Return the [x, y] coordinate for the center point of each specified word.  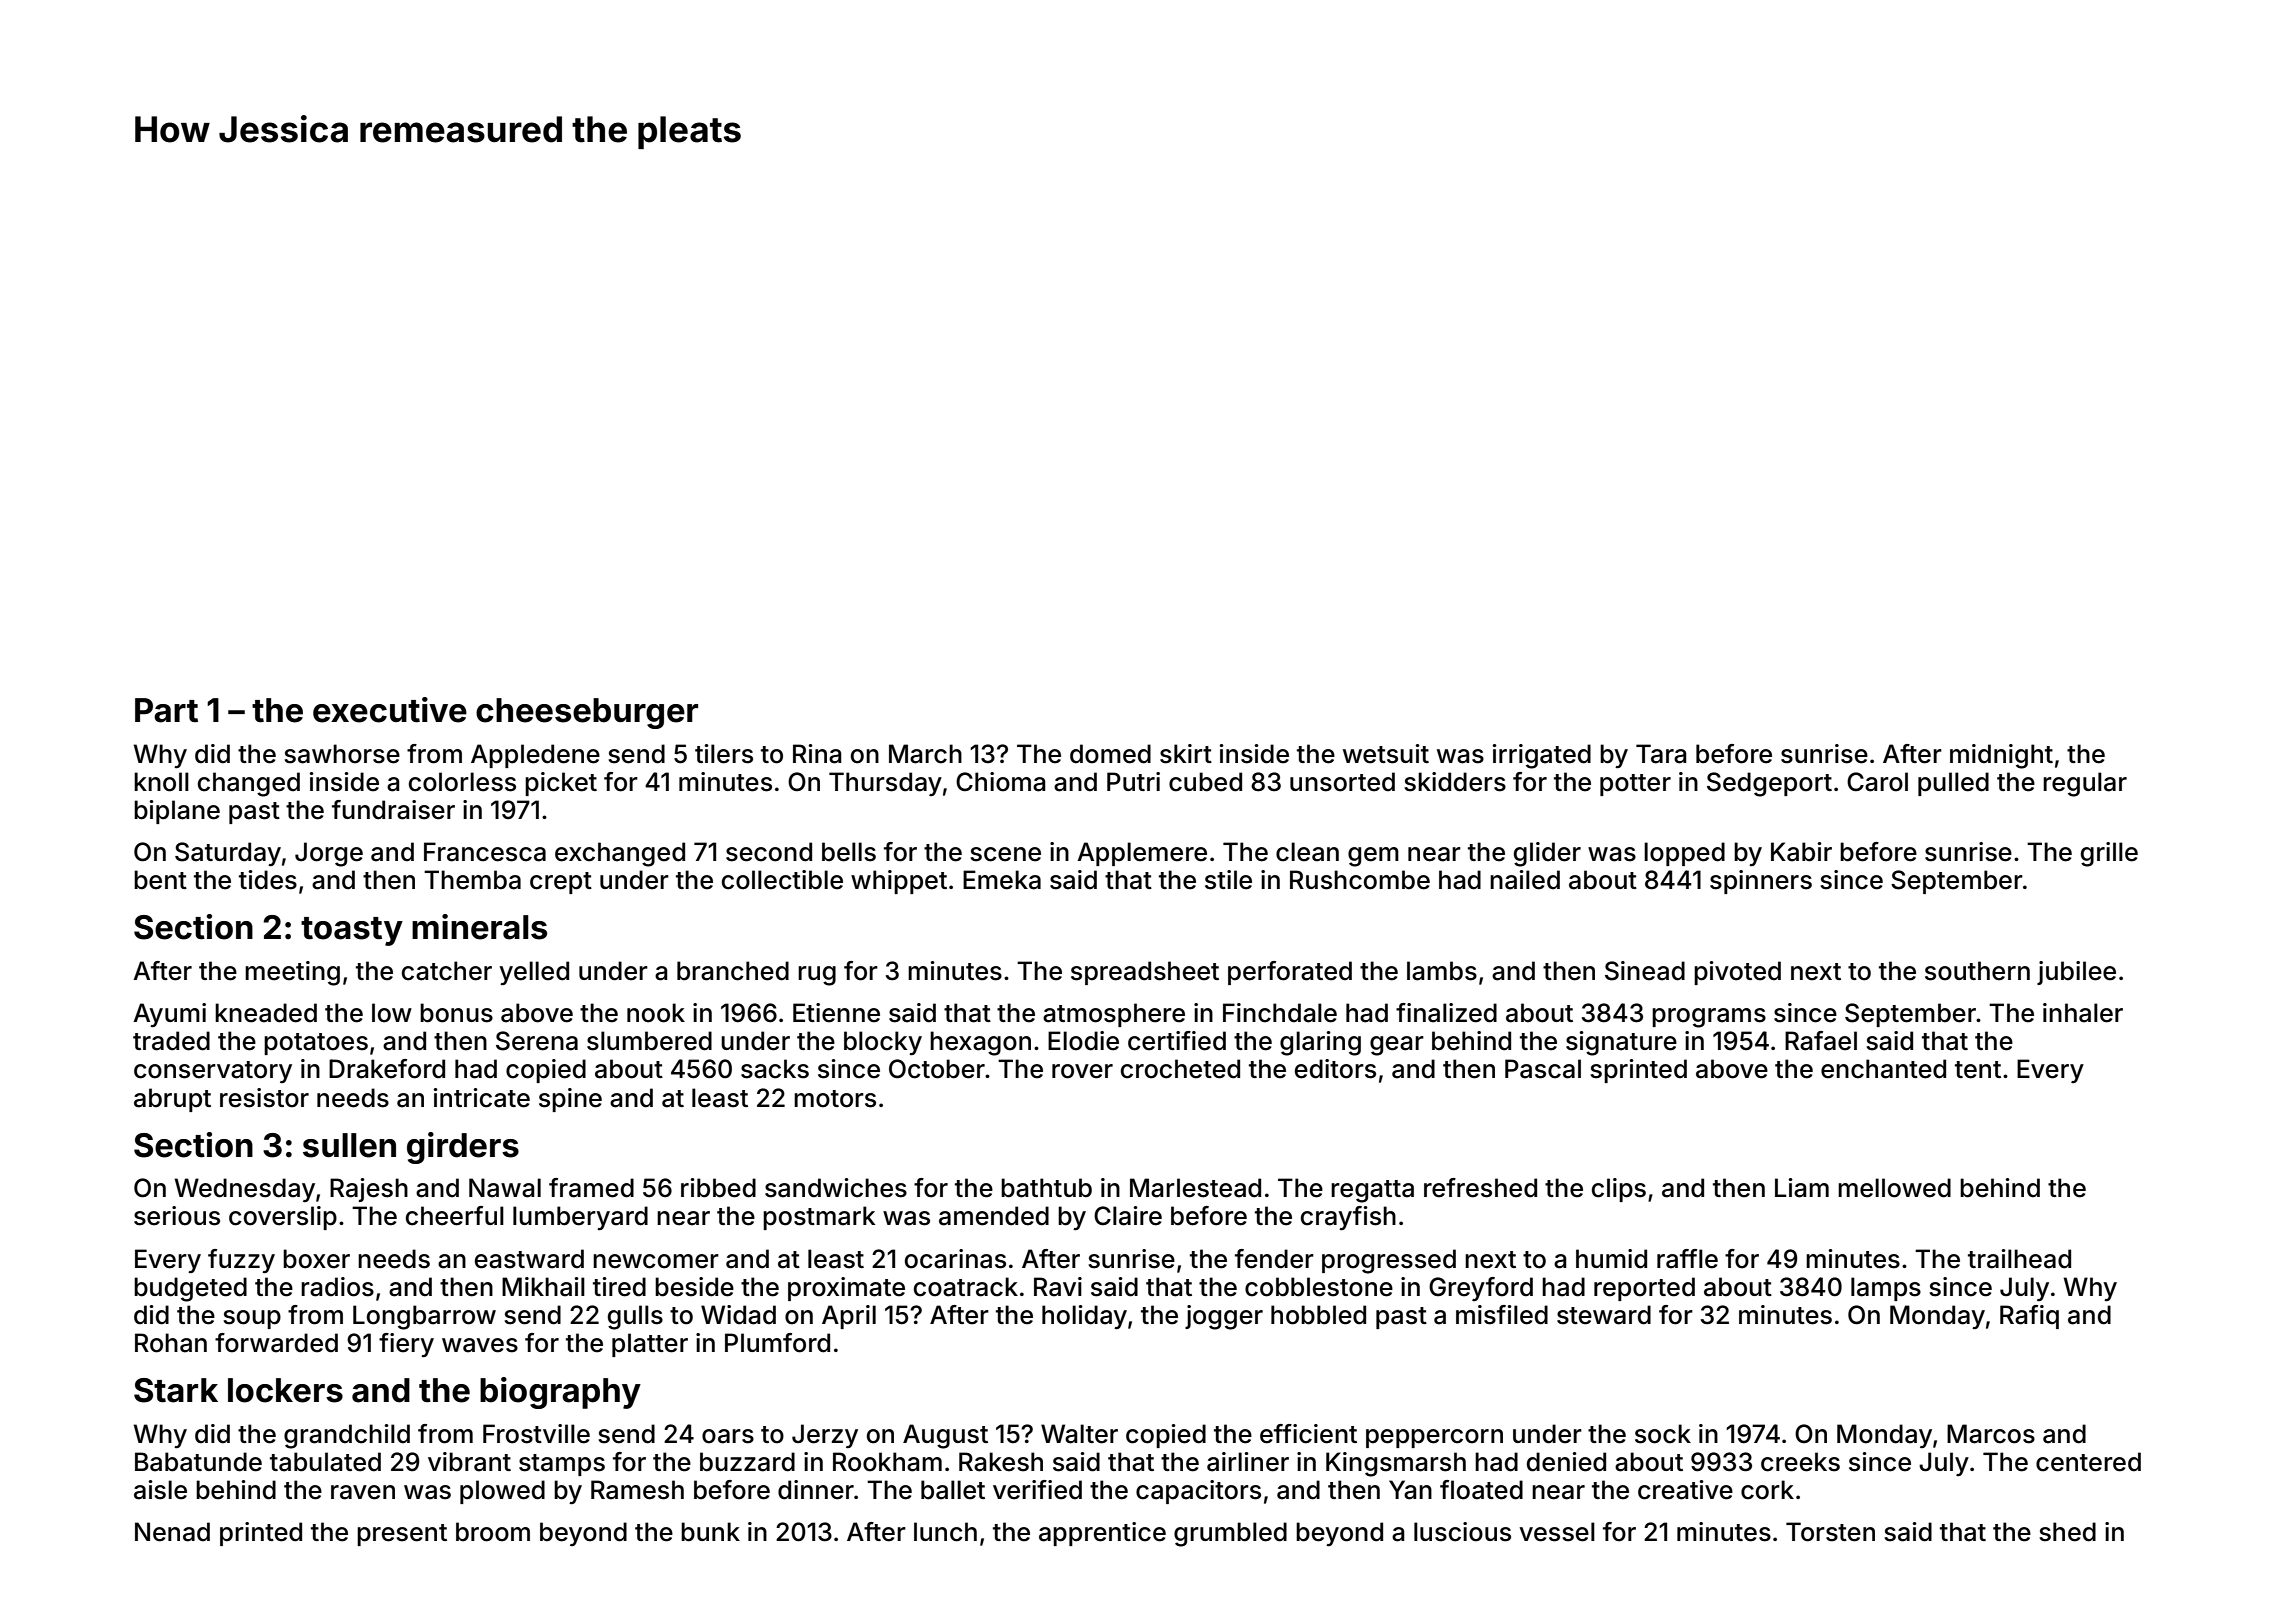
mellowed [1894, 1188]
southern [1977, 971]
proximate [846, 1289]
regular [2085, 784]
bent [160, 880]
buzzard [747, 1462]
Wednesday [244, 1190]
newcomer [656, 1261]
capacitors [1198, 1492]
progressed [1389, 1261]
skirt [1186, 754]
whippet [899, 882]
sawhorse [342, 754]
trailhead [2019, 1259]
